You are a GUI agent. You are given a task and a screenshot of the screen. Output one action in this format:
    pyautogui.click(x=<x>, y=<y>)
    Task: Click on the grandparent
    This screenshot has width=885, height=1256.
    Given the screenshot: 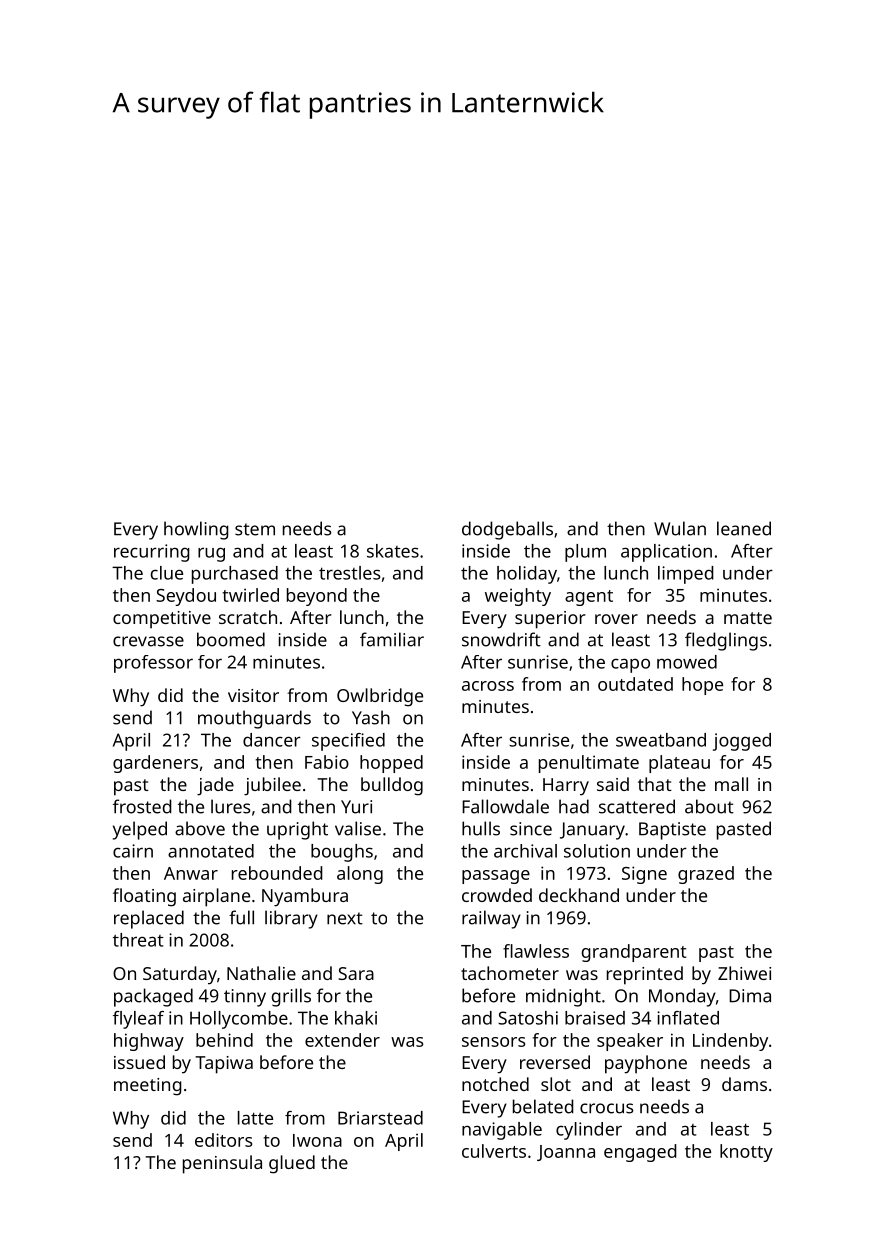 What is the action you would take?
    pyautogui.click(x=634, y=953)
